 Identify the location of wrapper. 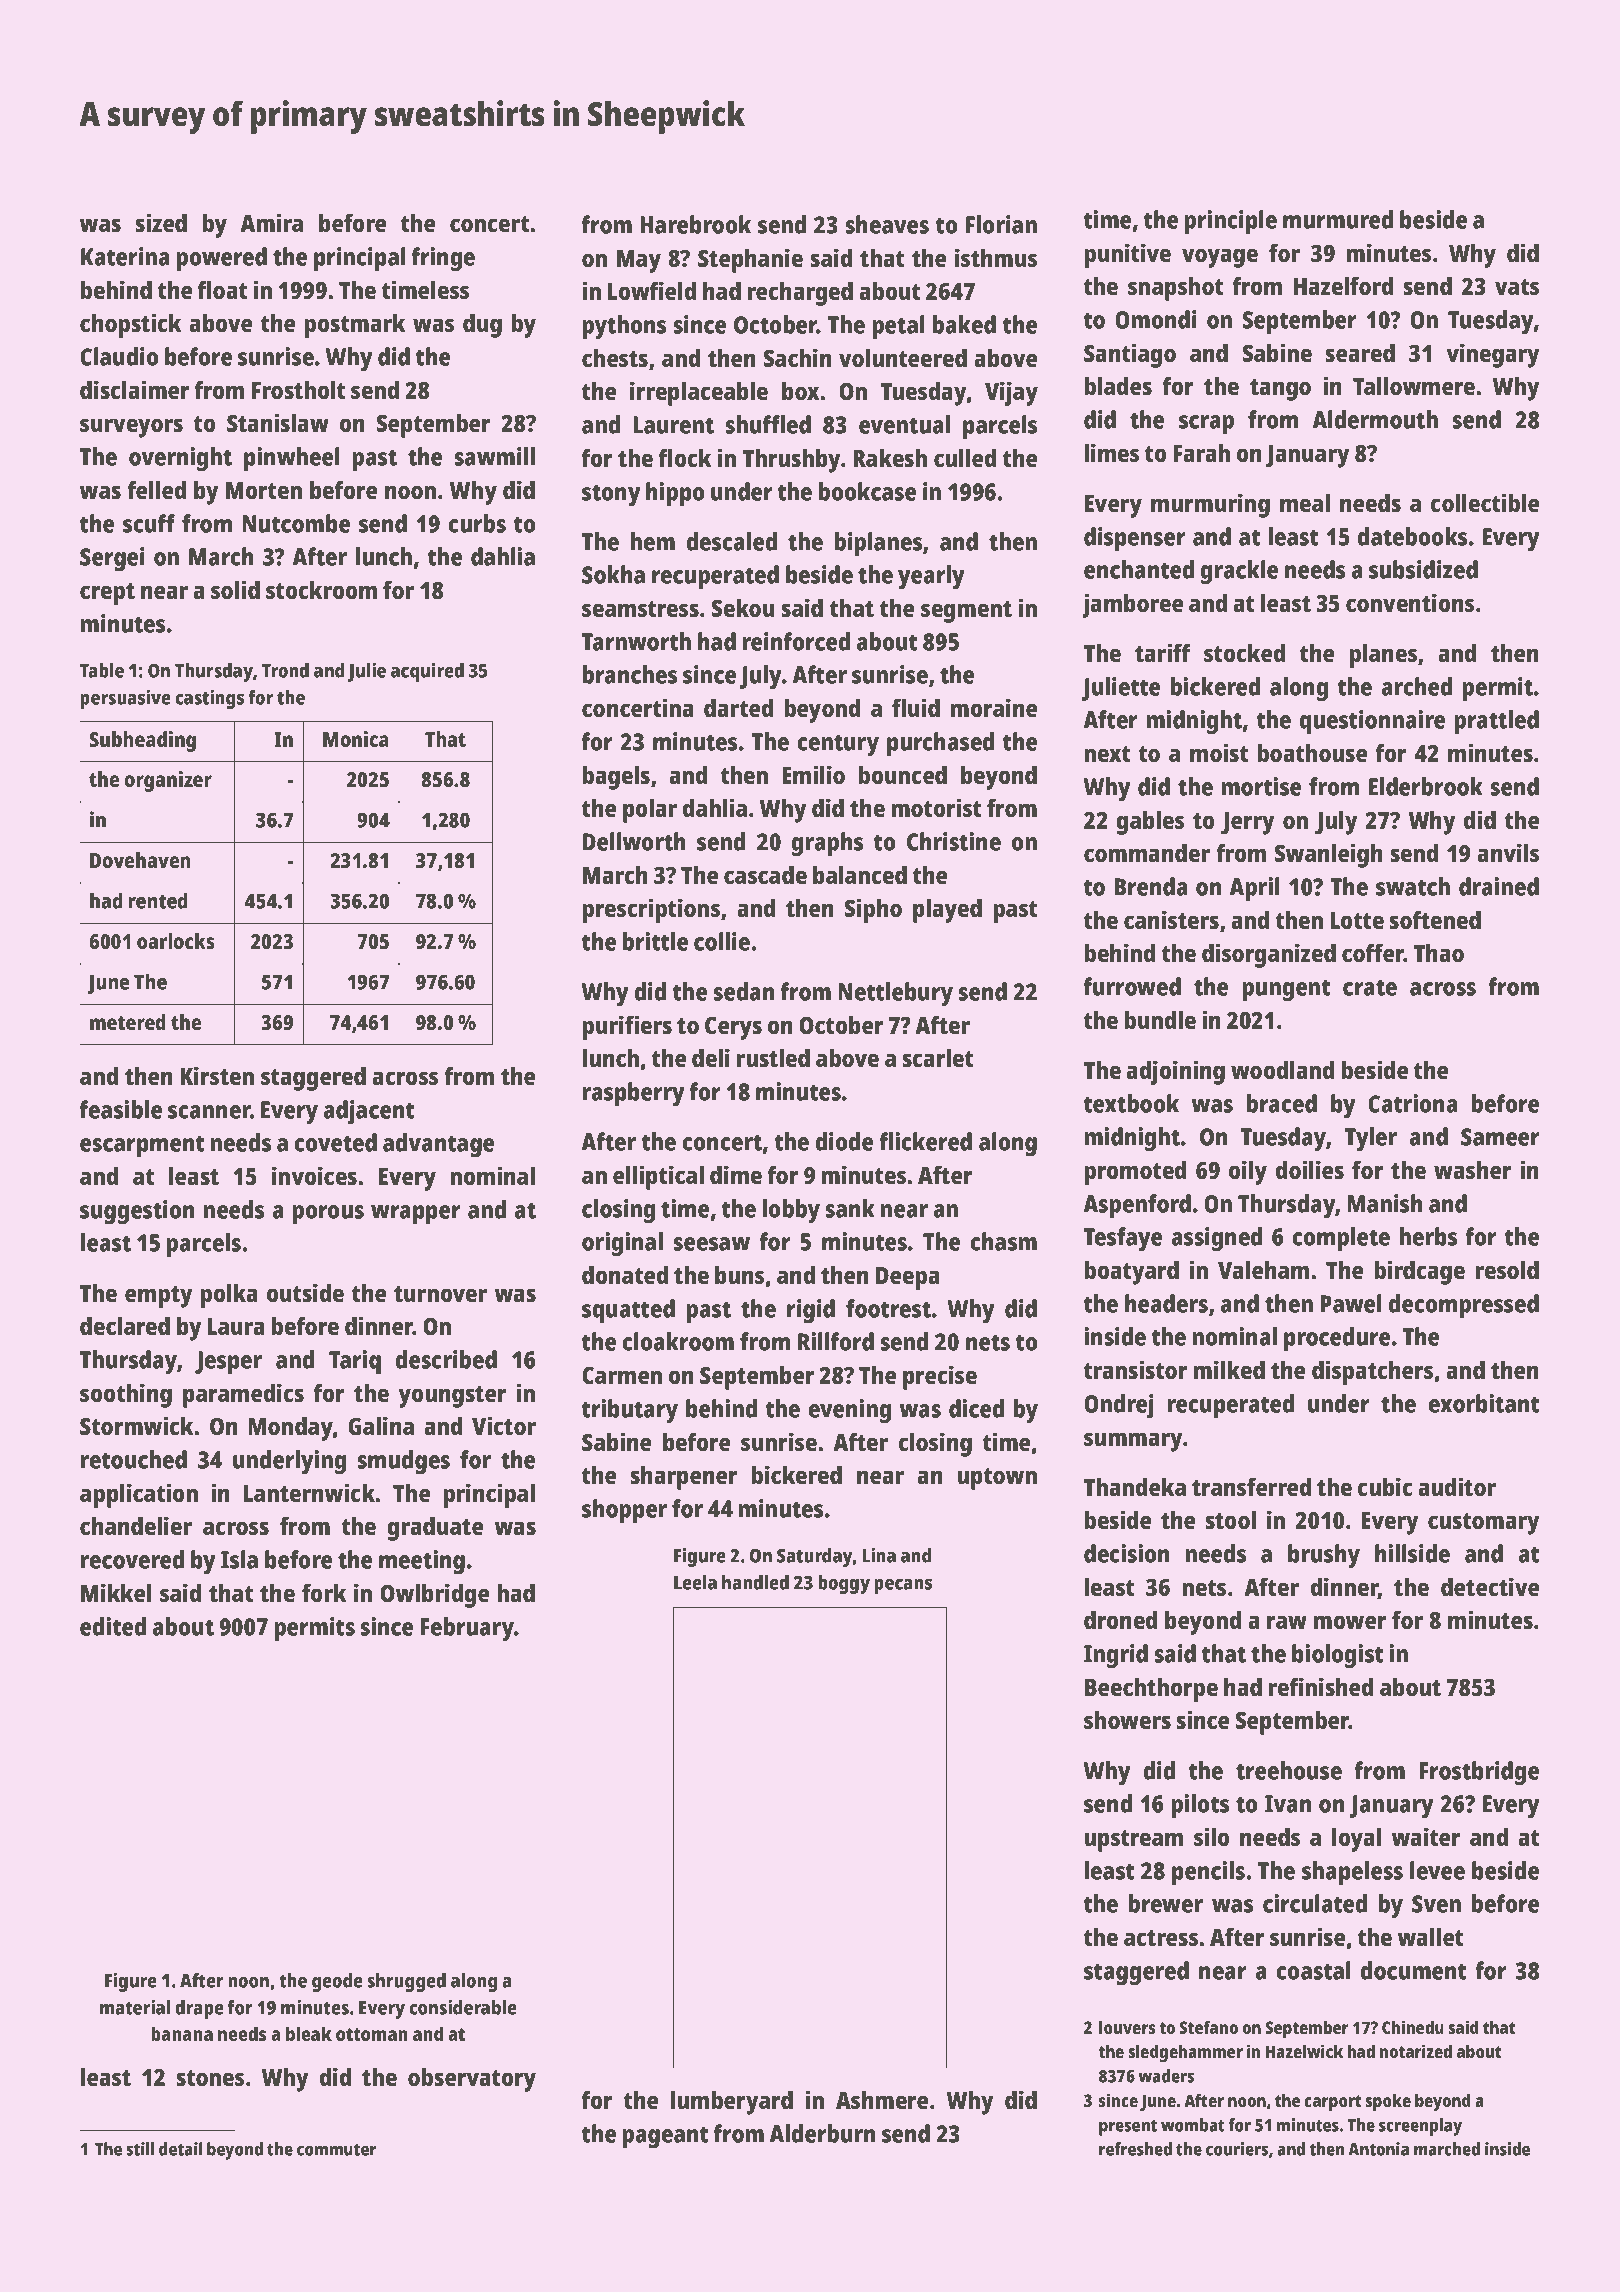
(416, 1214).
